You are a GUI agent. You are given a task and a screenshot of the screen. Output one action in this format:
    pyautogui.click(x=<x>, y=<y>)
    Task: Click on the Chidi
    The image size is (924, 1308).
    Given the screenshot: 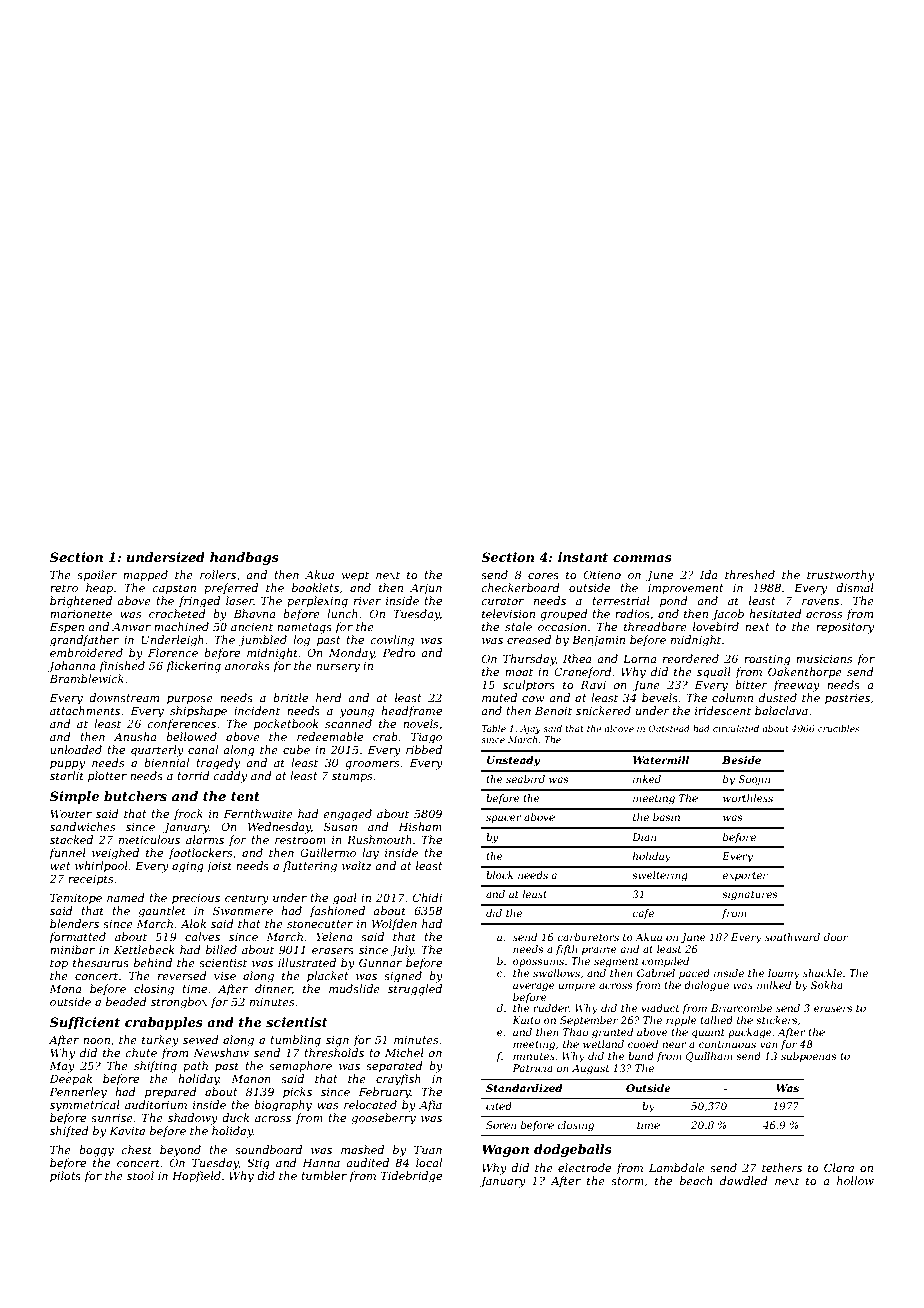 What is the action you would take?
    pyautogui.click(x=427, y=897)
